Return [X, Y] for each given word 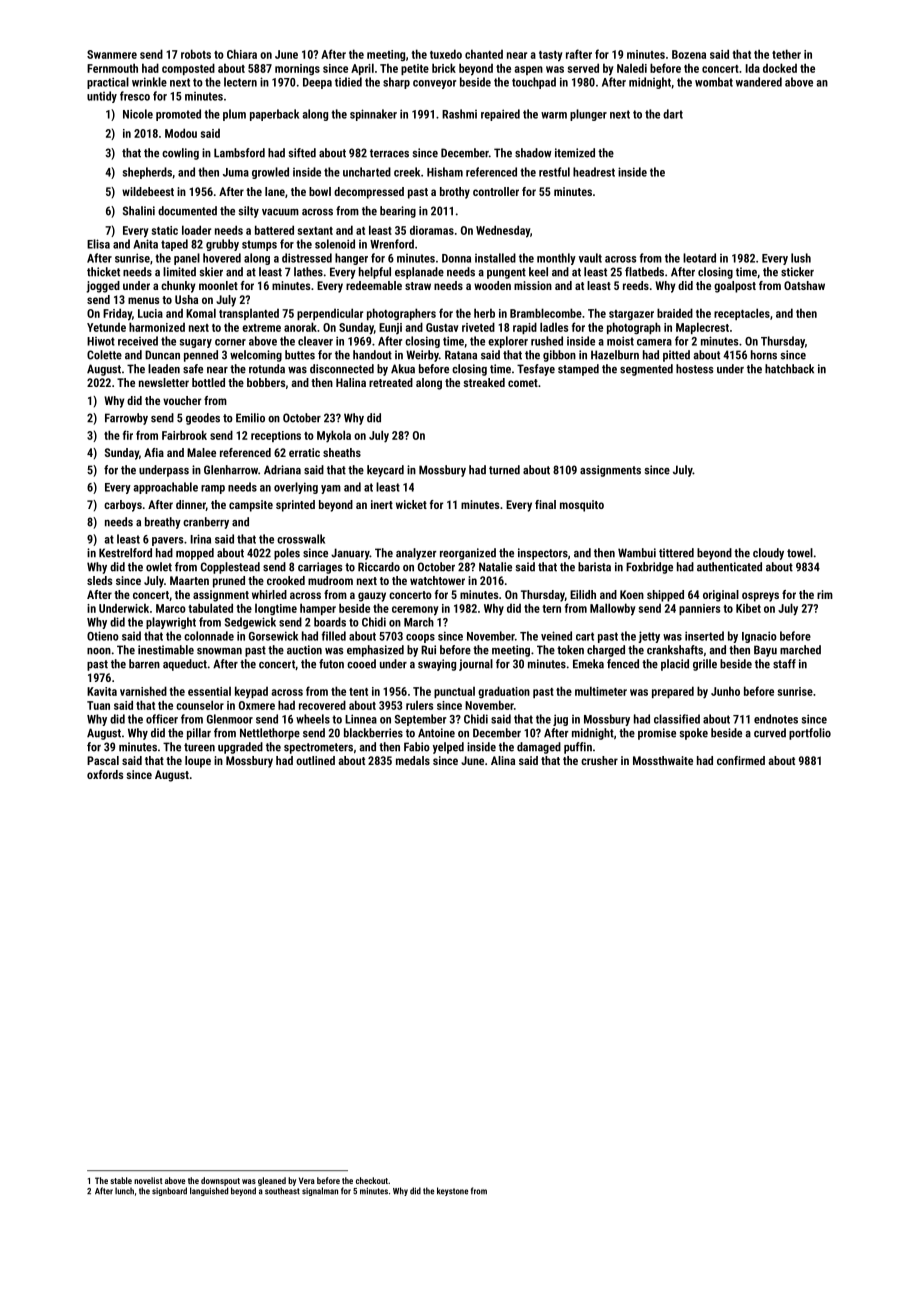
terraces [389, 153]
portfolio [810, 734]
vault [590, 258]
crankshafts [675, 650]
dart [673, 114]
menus [143, 300]
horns [764, 355]
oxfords [105, 774]
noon [99, 651]
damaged [539, 748]
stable [121, 1180]
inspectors [543, 554]
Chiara [242, 54]
